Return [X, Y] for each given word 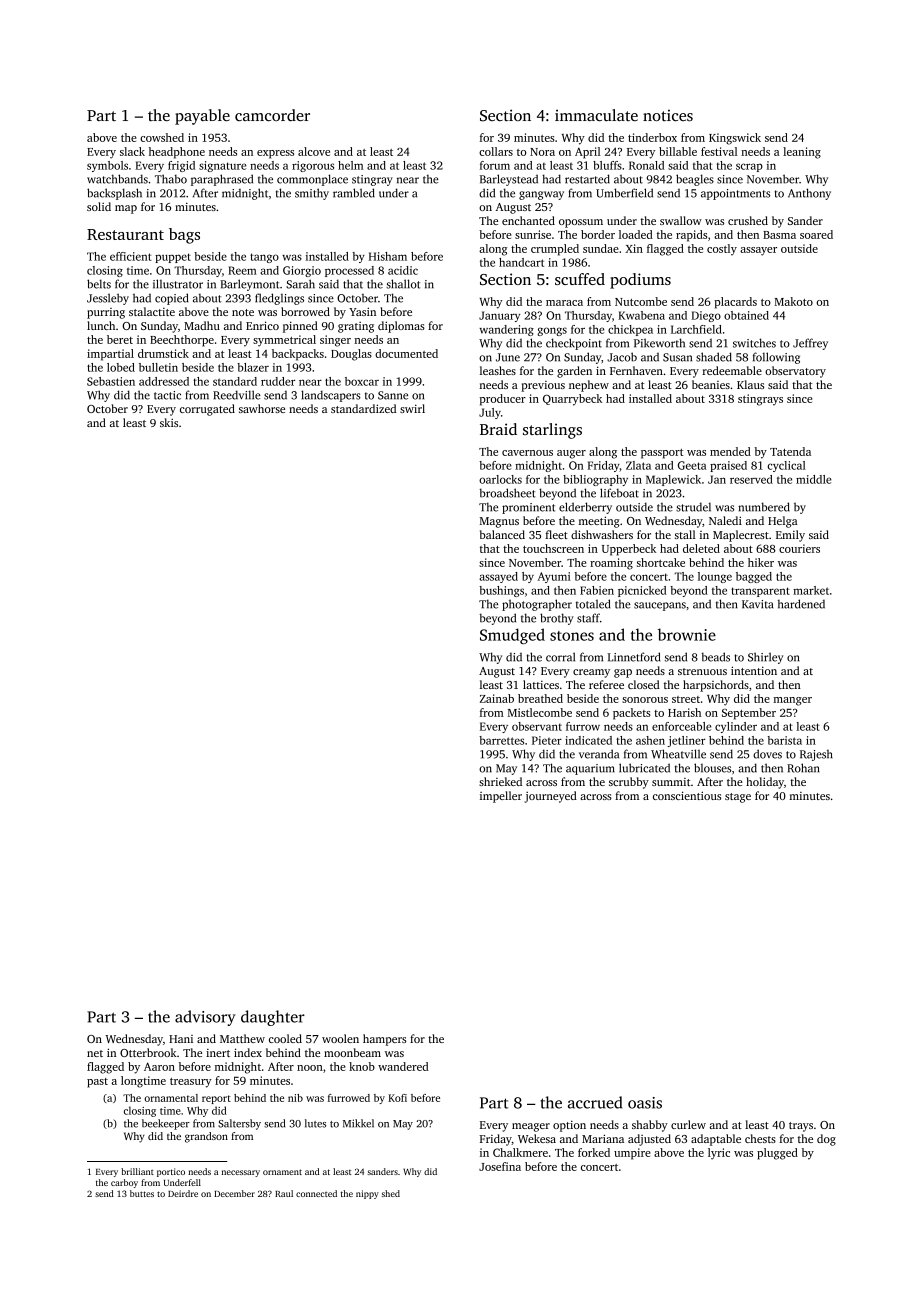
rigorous [313, 166]
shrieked [500, 781]
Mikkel [358, 1123]
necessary [240, 1173]
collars [496, 151]
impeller [501, 797]
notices [668, 115]
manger [792, 701]
